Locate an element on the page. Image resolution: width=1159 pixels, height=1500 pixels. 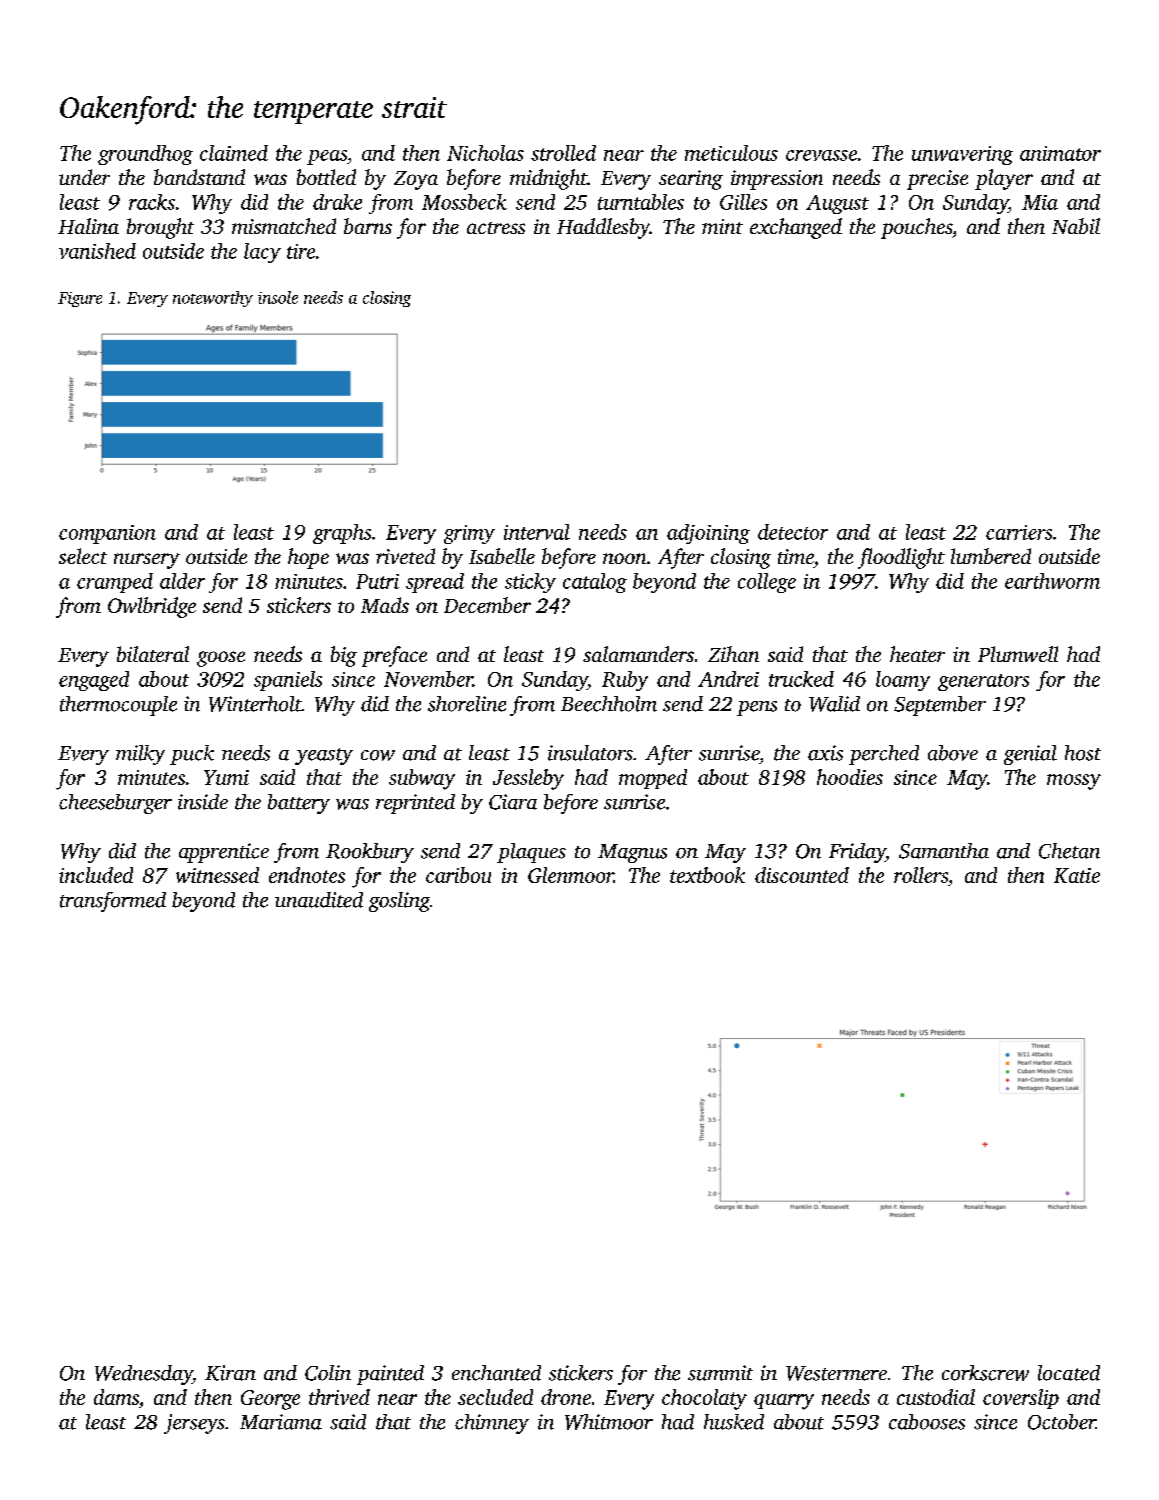
caribou is located at coordinates (458, 875).
